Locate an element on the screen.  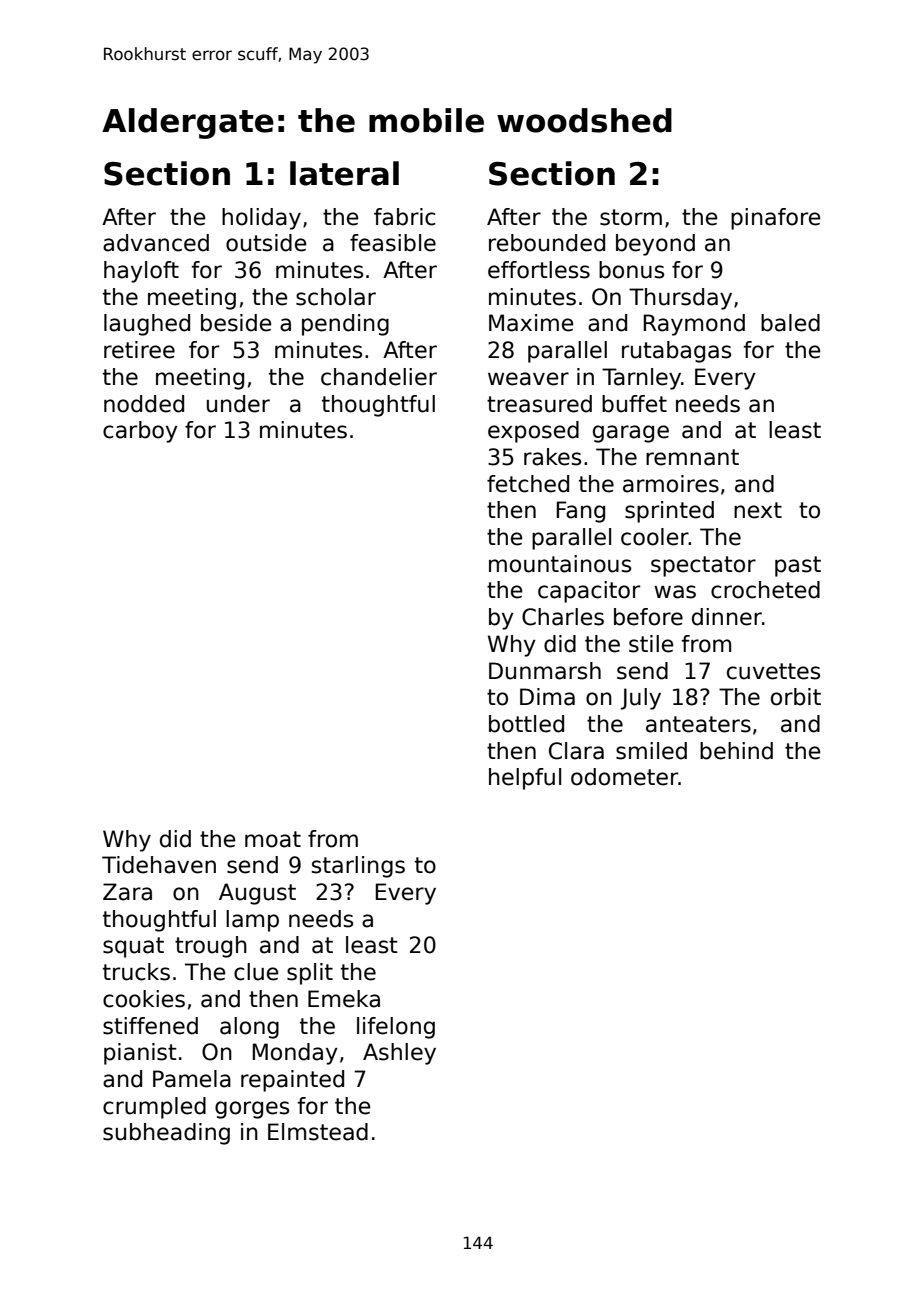
gorges is located at coordinates (252, 1110).
